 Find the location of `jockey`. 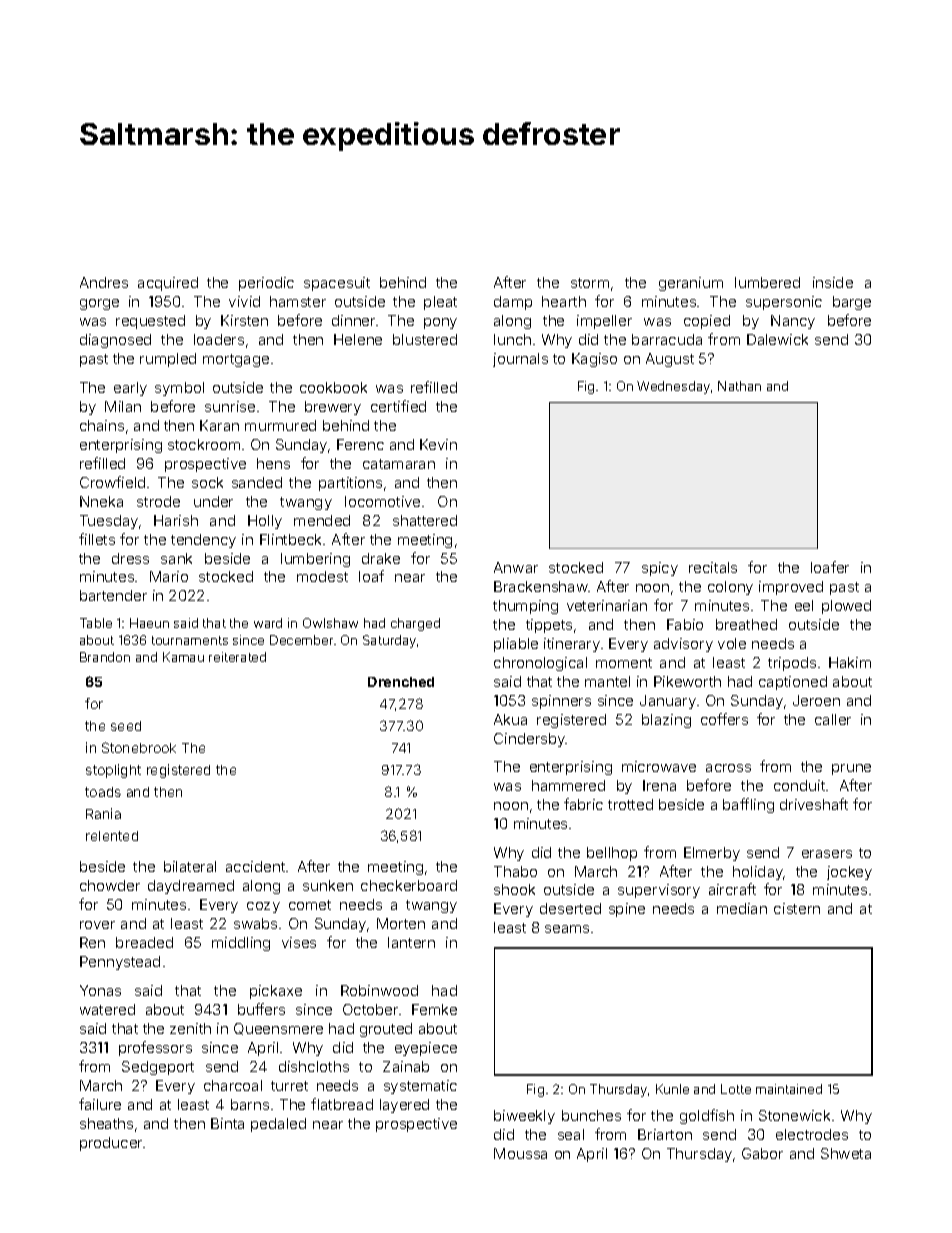

jockey is located at coordinates (849, 873).
